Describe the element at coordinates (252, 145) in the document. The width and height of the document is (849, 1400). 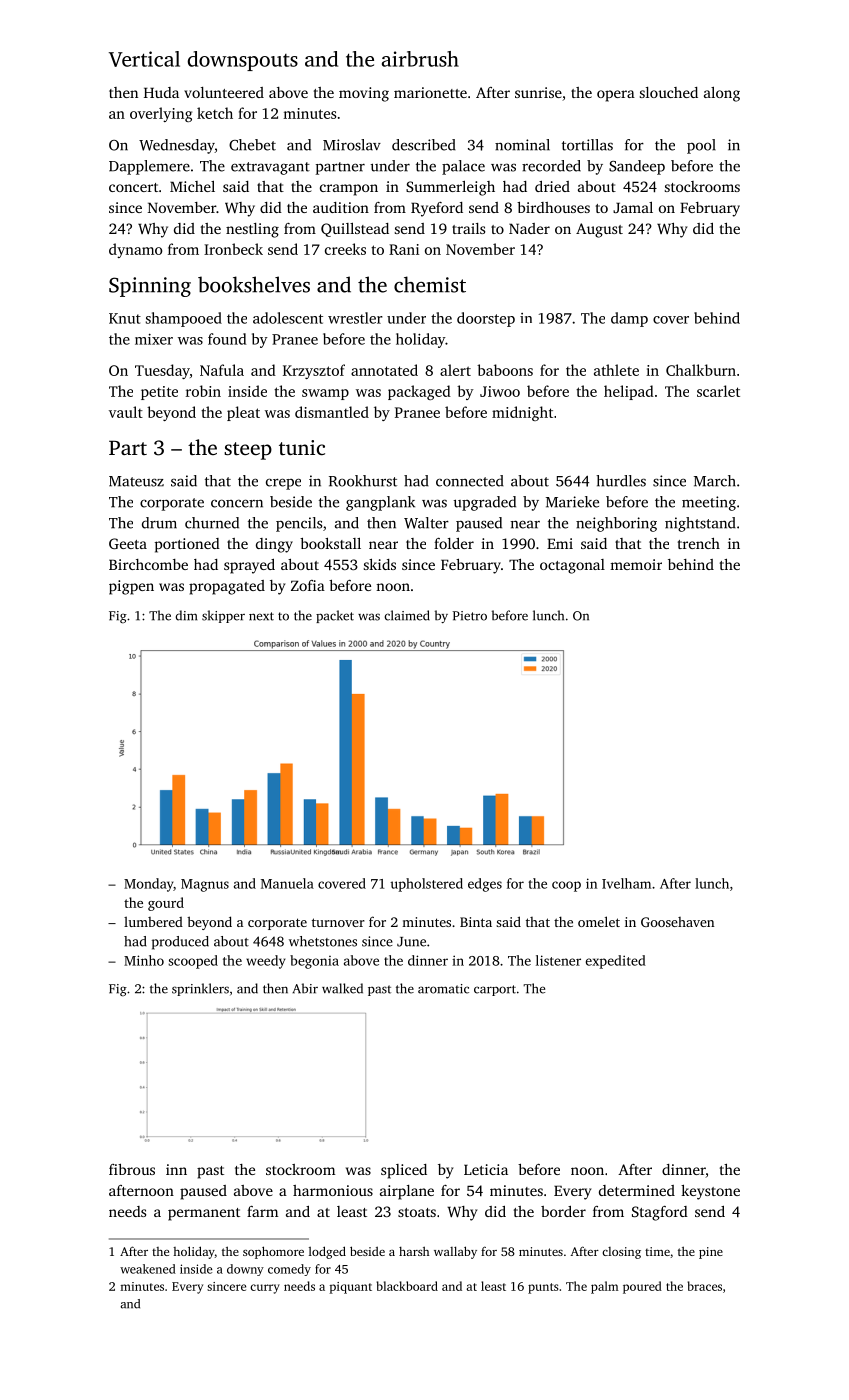
I see `Chebet` at that location.
